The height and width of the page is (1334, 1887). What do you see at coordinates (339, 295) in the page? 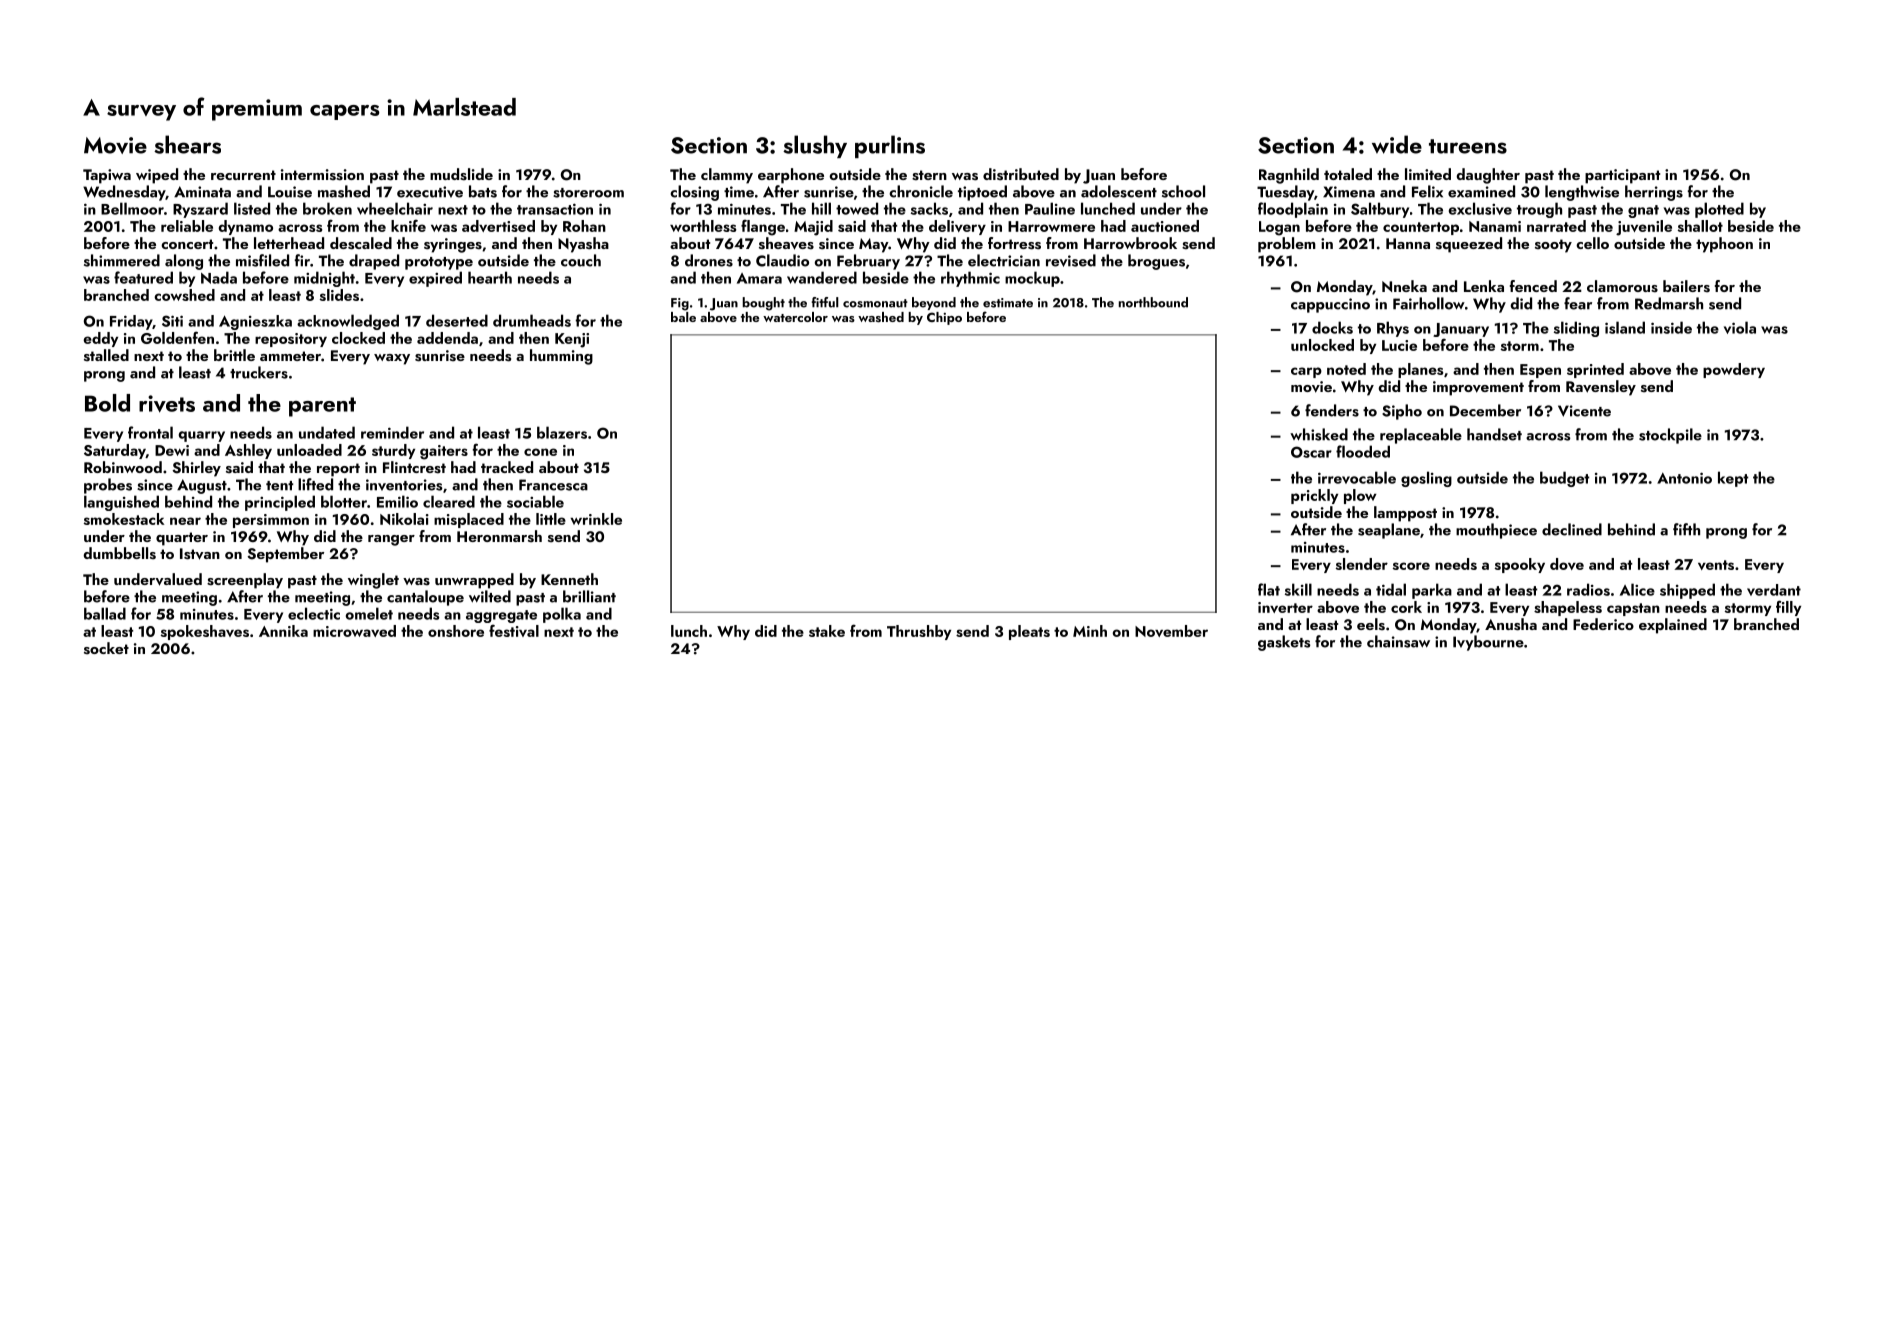
I see `slides` at bounding box center [339, 295].
